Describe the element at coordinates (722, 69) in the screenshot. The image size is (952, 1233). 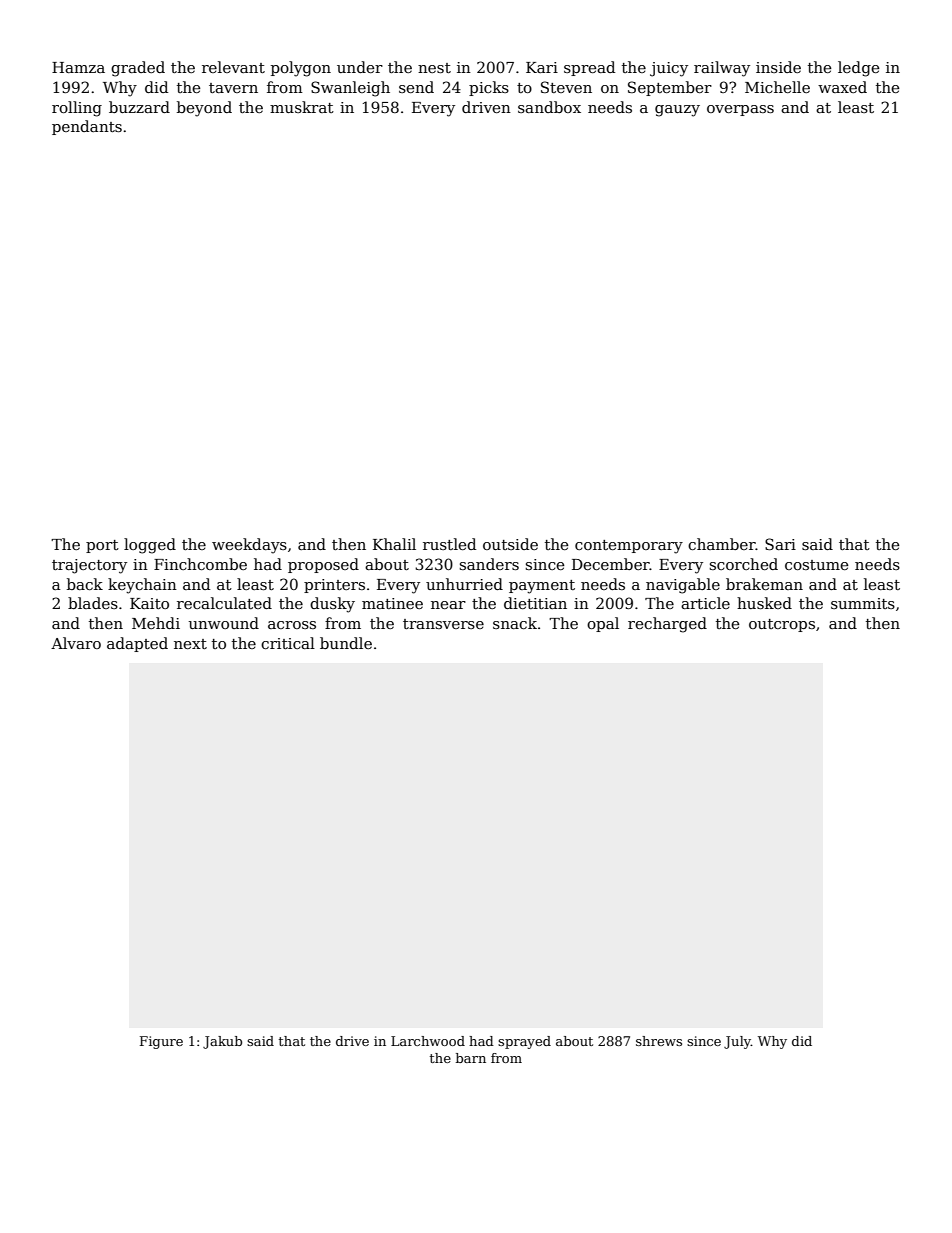
I see `railway` at that location.
